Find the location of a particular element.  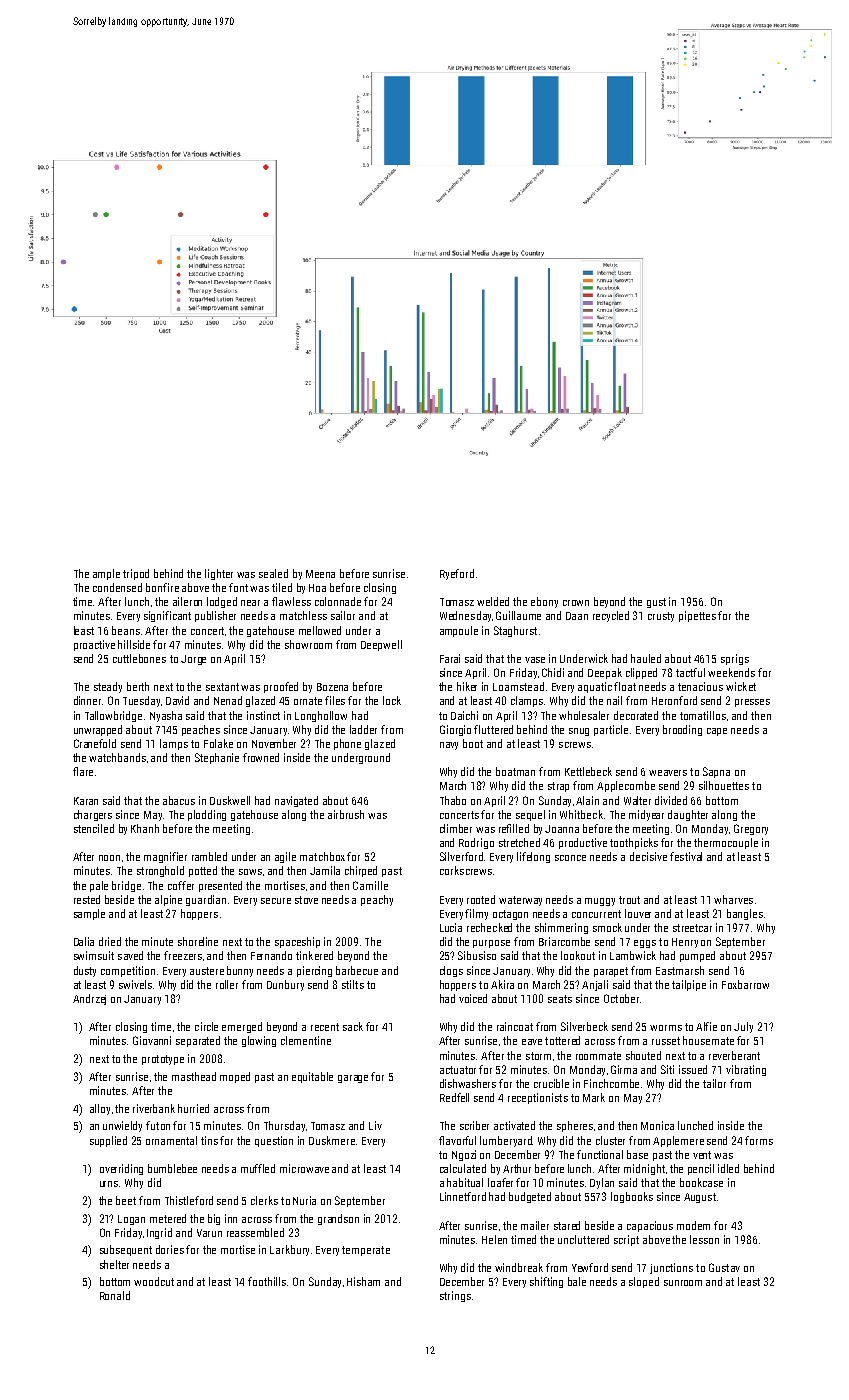

circle is located at coordinates (206, 1026).
